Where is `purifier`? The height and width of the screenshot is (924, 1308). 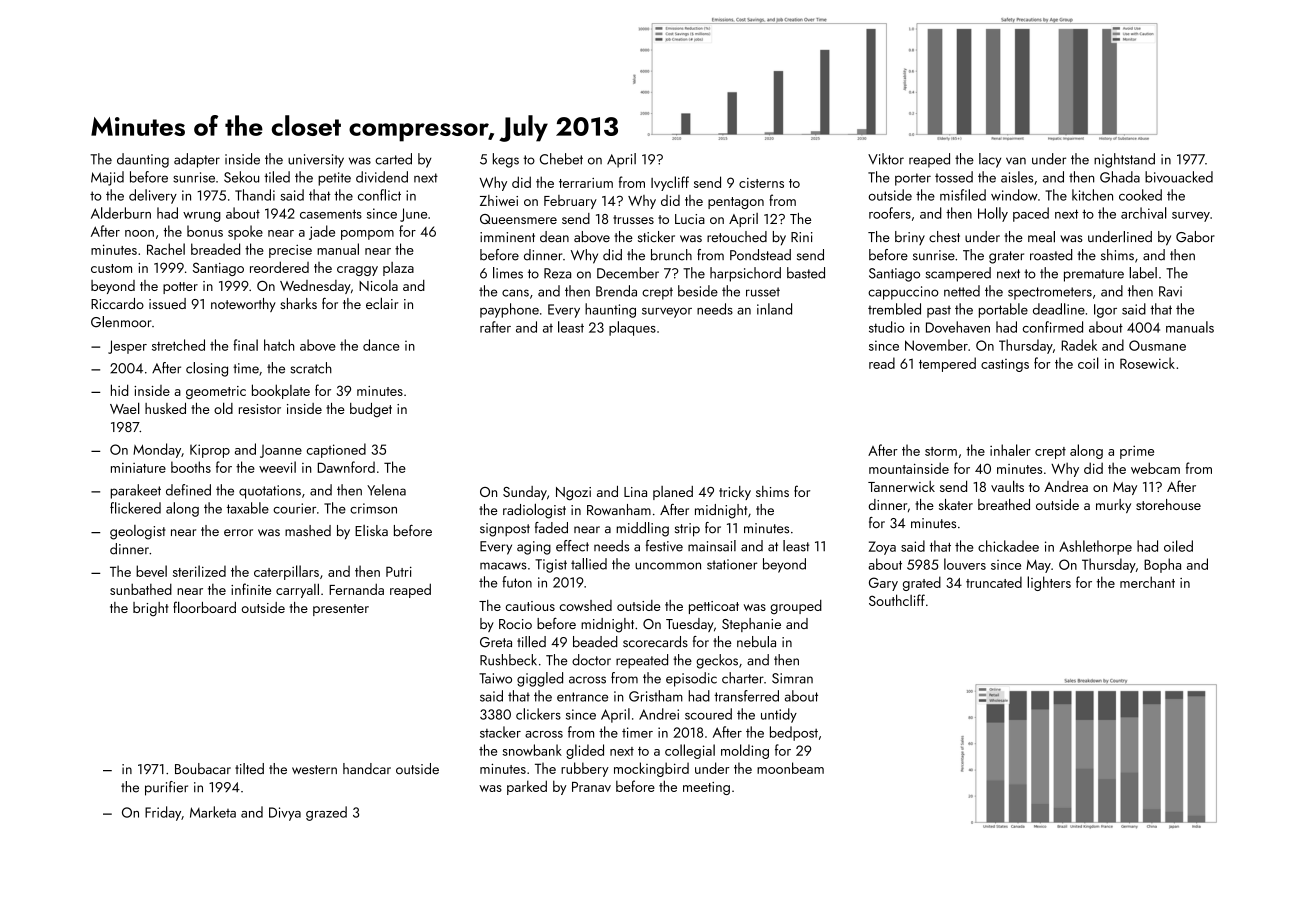 purifier is located at coordinates (166, 788).
